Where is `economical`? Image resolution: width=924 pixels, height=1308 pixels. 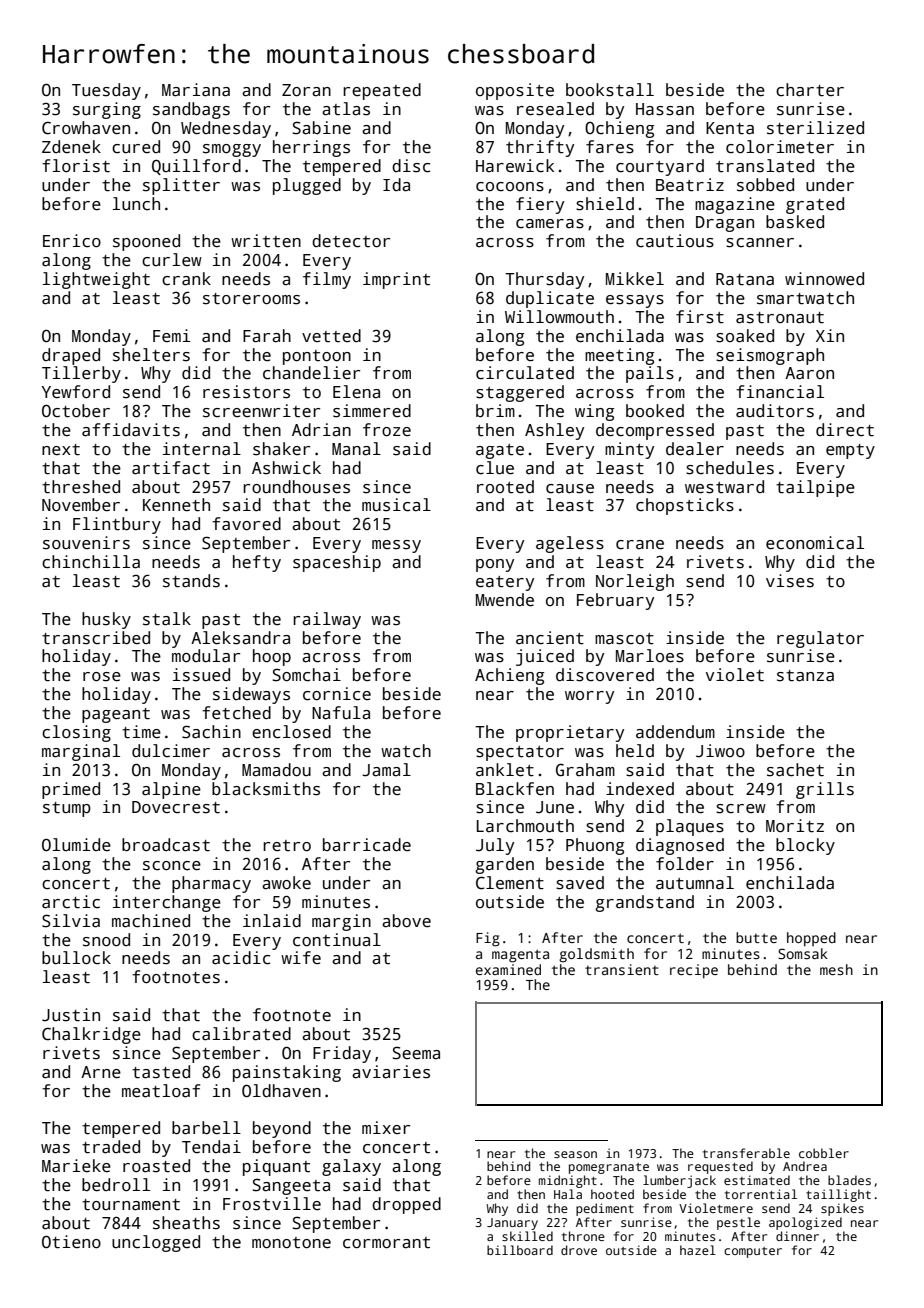 economical is located at coordinates (815, 543).
